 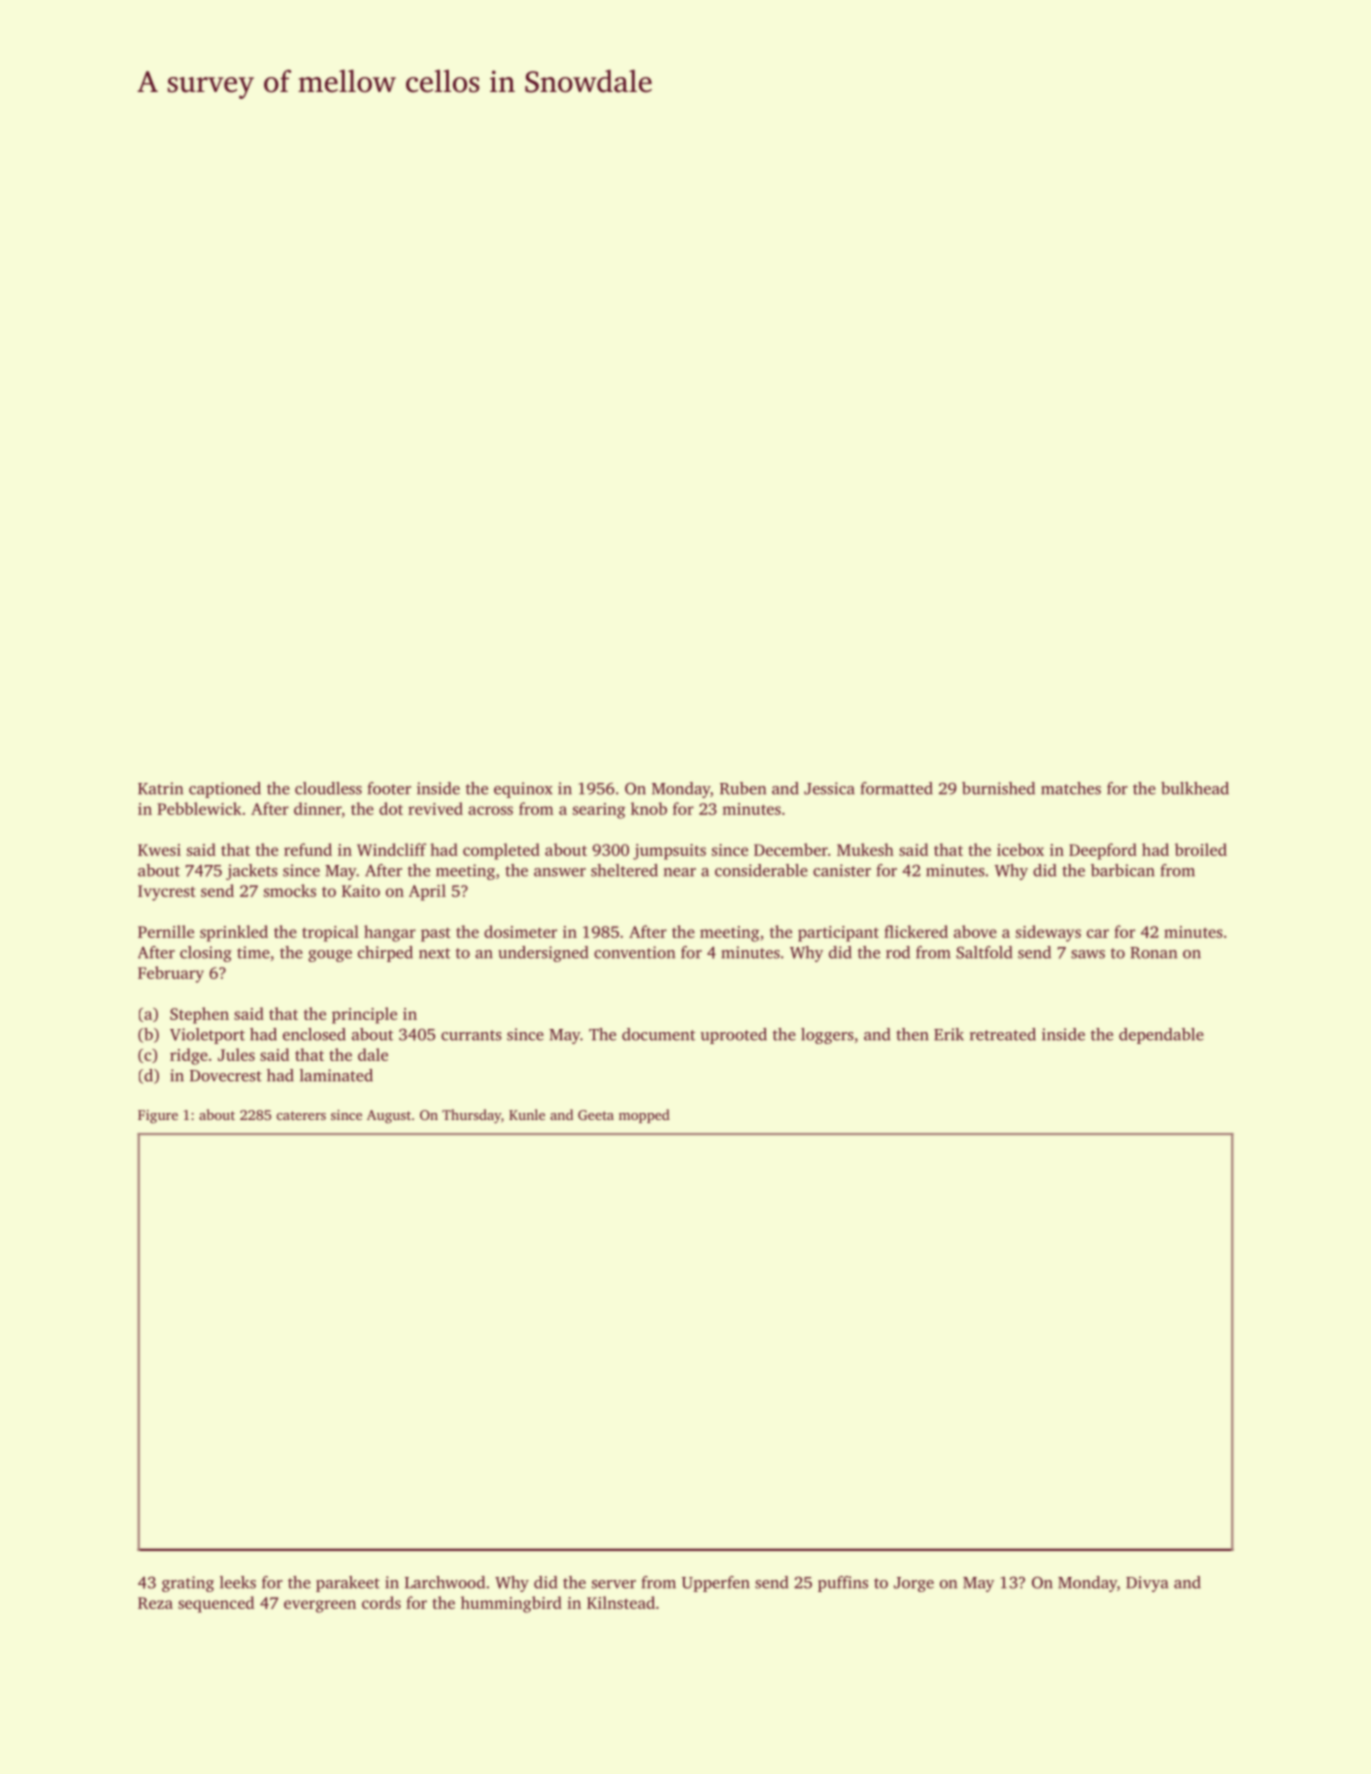 What do you see at coordinates (1003, 1034) in the screenshot?
I see `retreated` at bounding box center [1003, 1034].
